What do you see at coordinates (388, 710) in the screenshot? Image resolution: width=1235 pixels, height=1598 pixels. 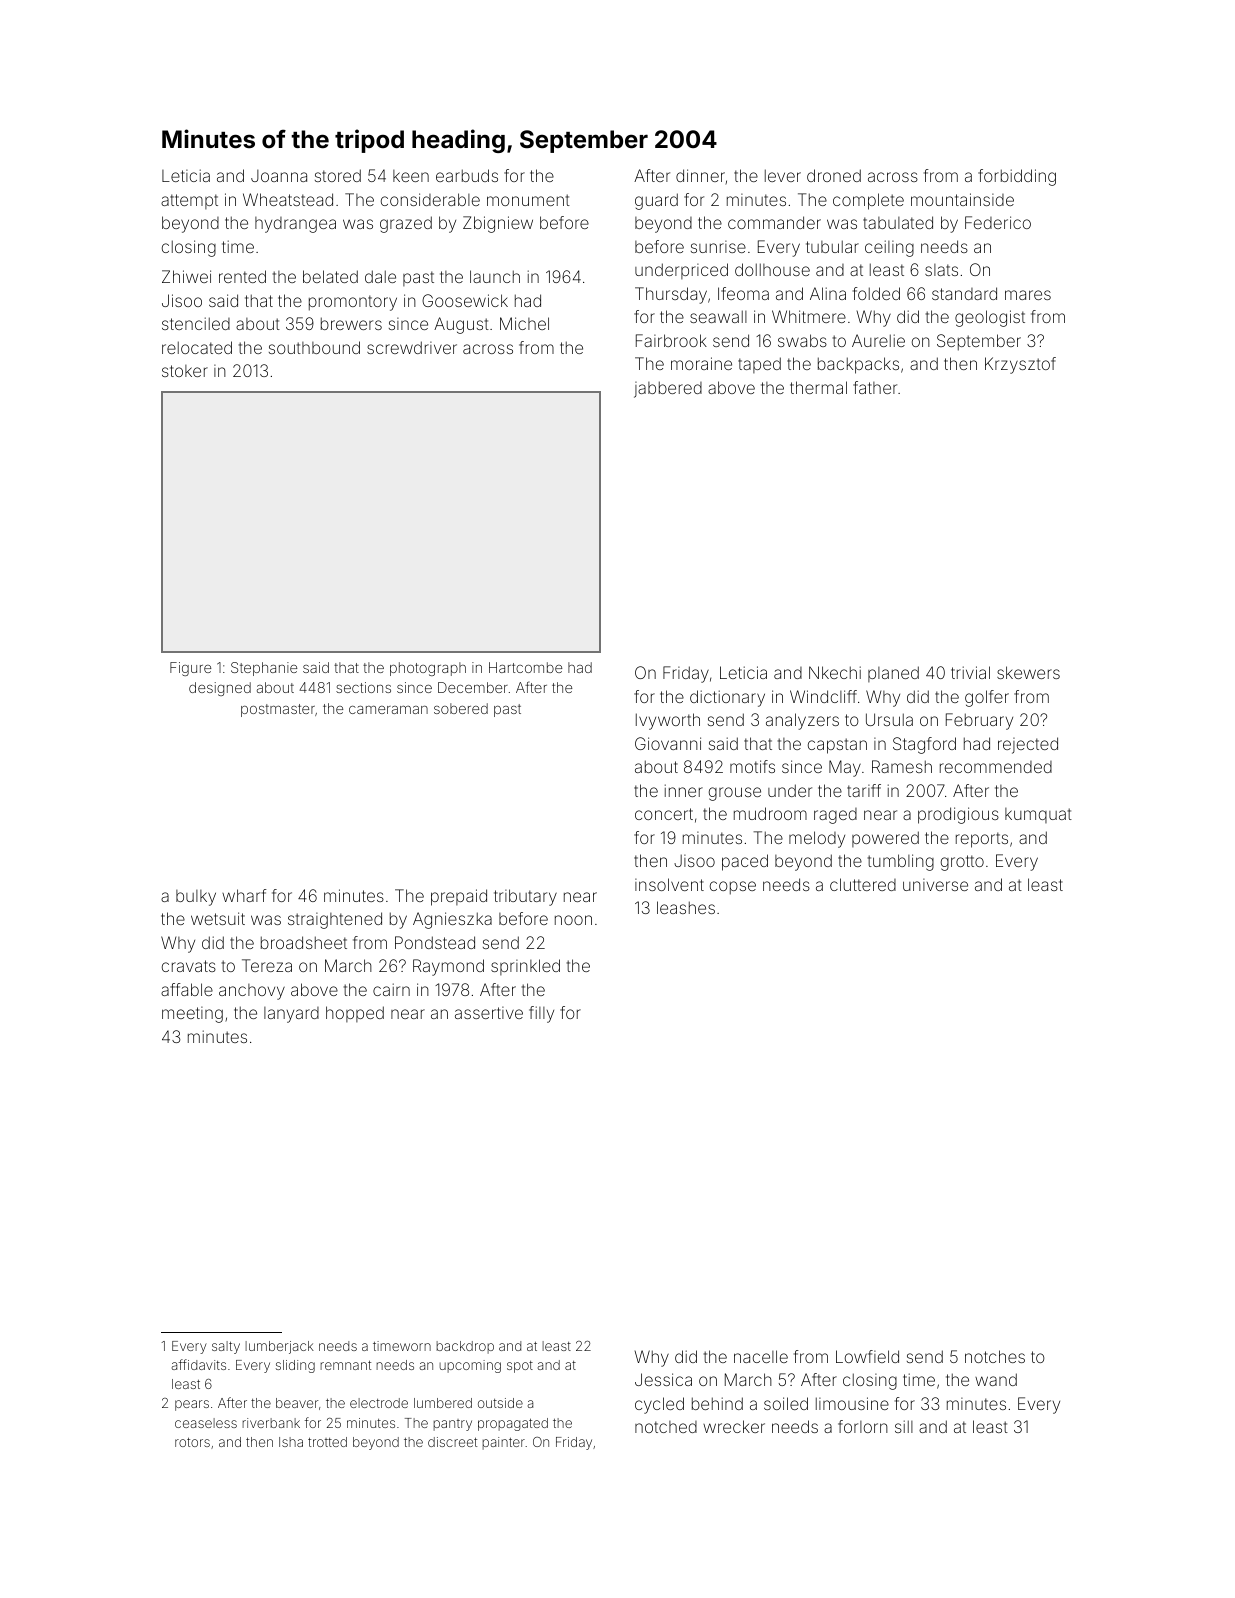 I see `cameraman` at bounding box center [388, 710].
